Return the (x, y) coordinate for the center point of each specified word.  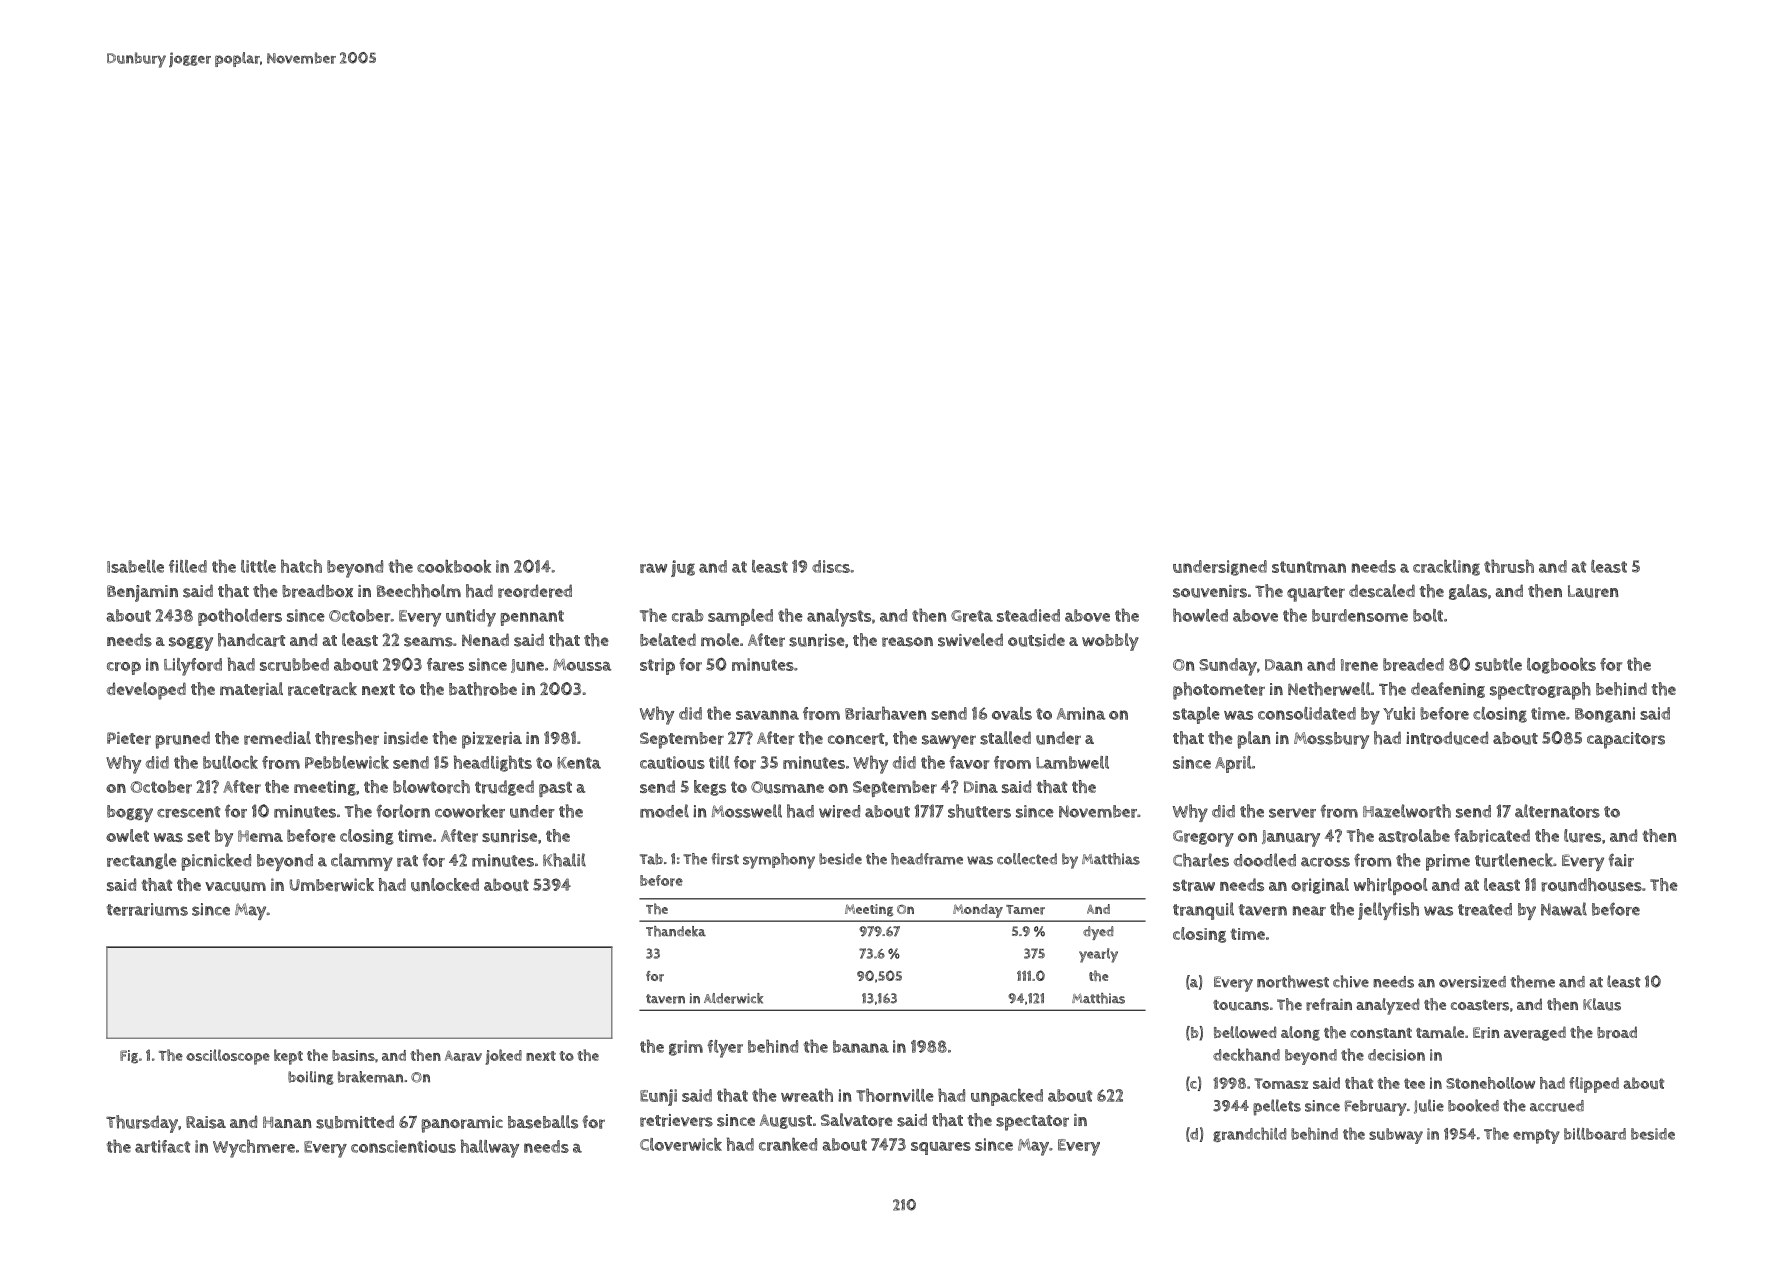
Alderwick (733, 998)
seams (428, 642)
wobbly (1110, 642)
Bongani (1605, 715)
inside (406, 738)
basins (353, 1055)
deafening (1448, 690)
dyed (1098, 933)
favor (969, 762)
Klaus (1602, 1004)
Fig (129, 1057)
